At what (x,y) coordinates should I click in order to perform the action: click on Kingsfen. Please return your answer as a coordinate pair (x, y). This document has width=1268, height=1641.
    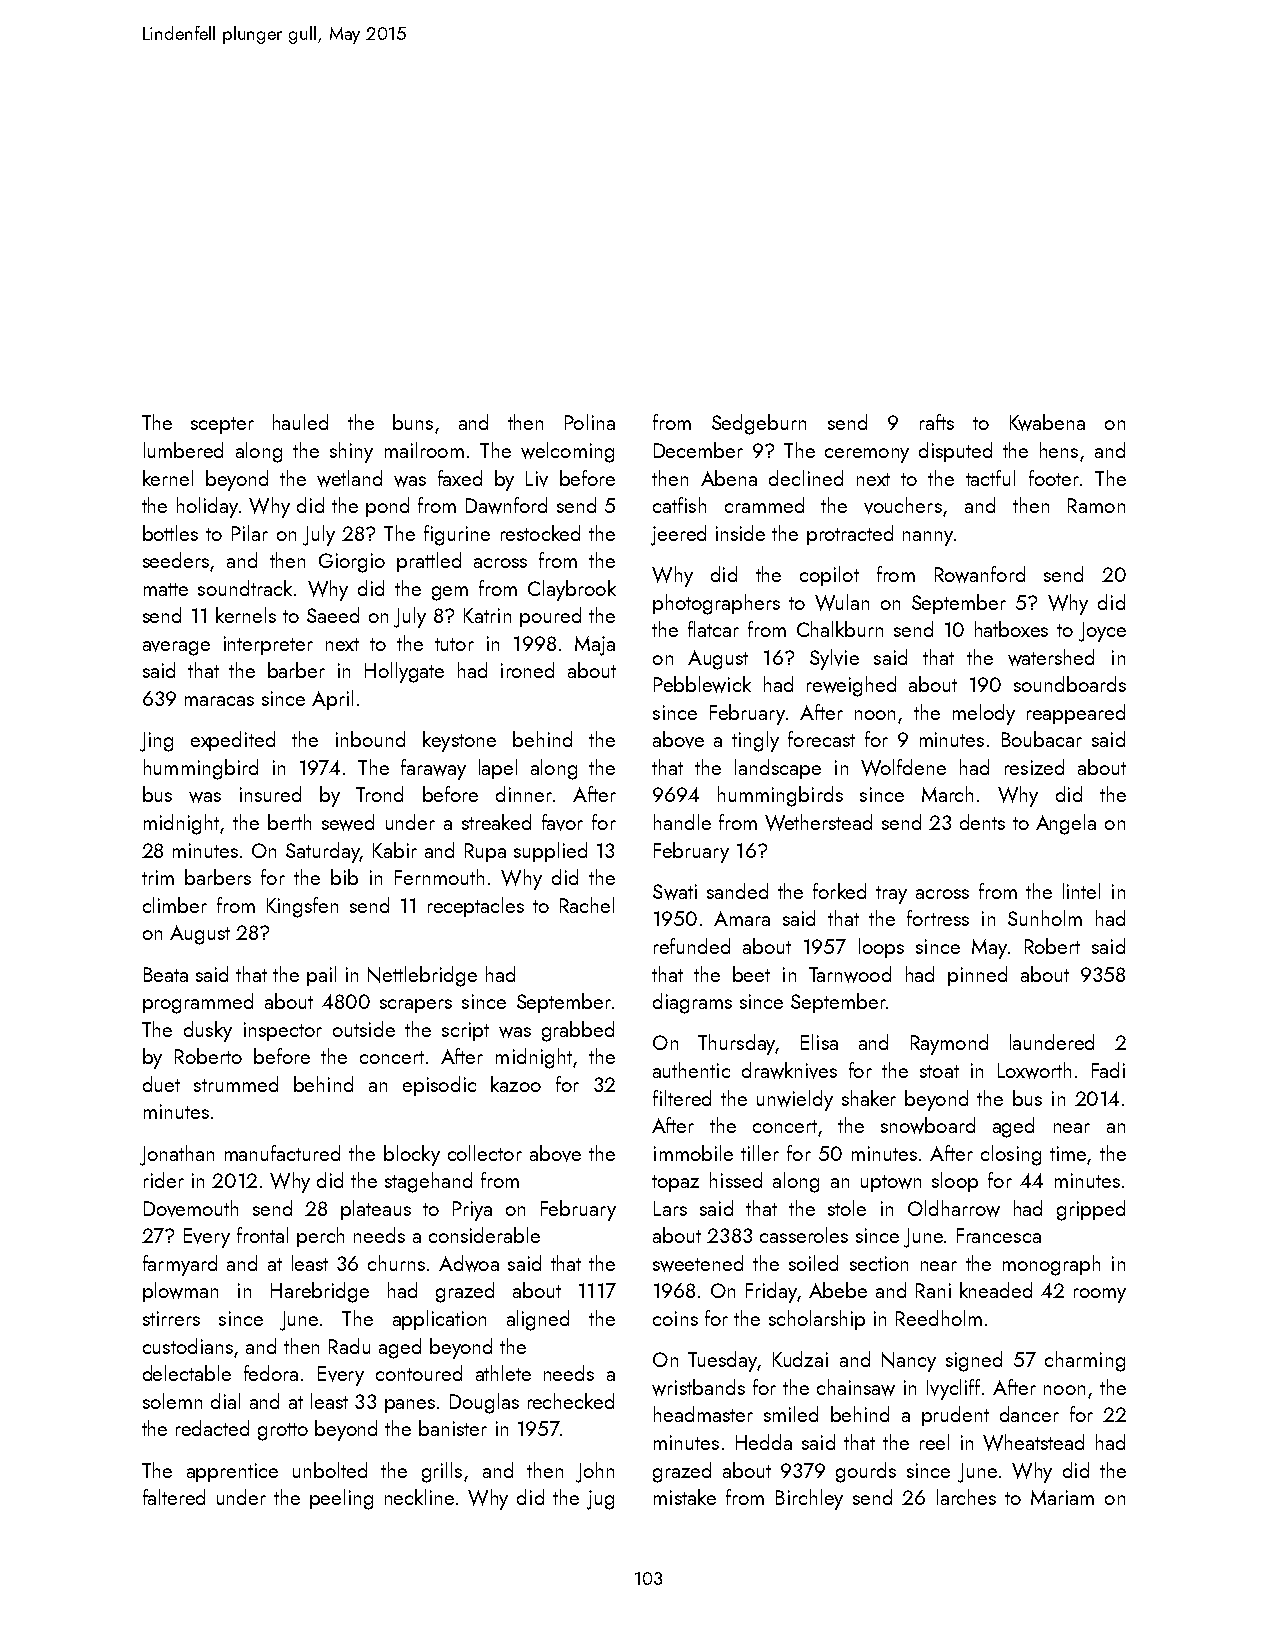
    Looking at the image, I should click on (302, 907).
